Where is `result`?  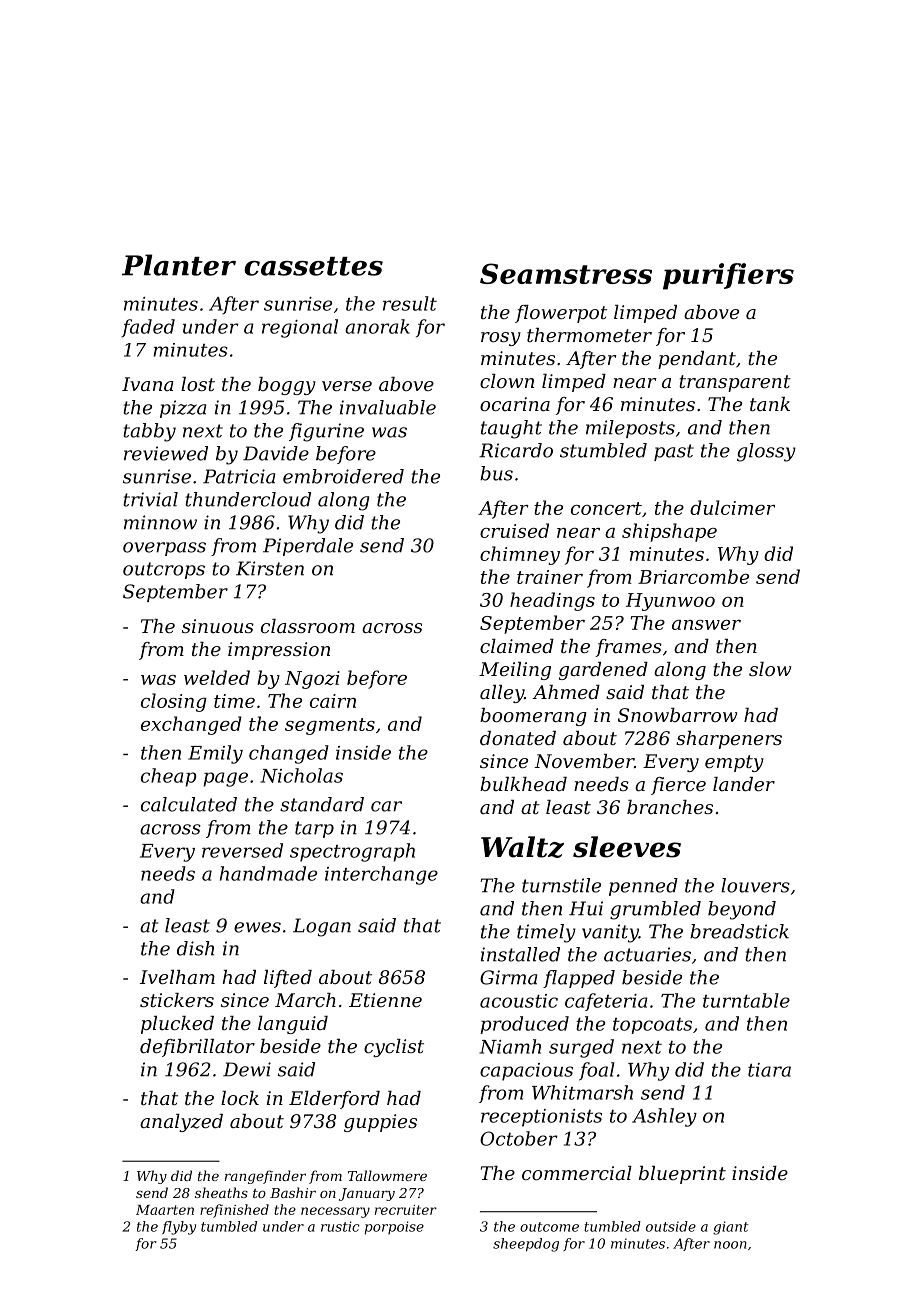 result is located at coordinates (410, 303).
